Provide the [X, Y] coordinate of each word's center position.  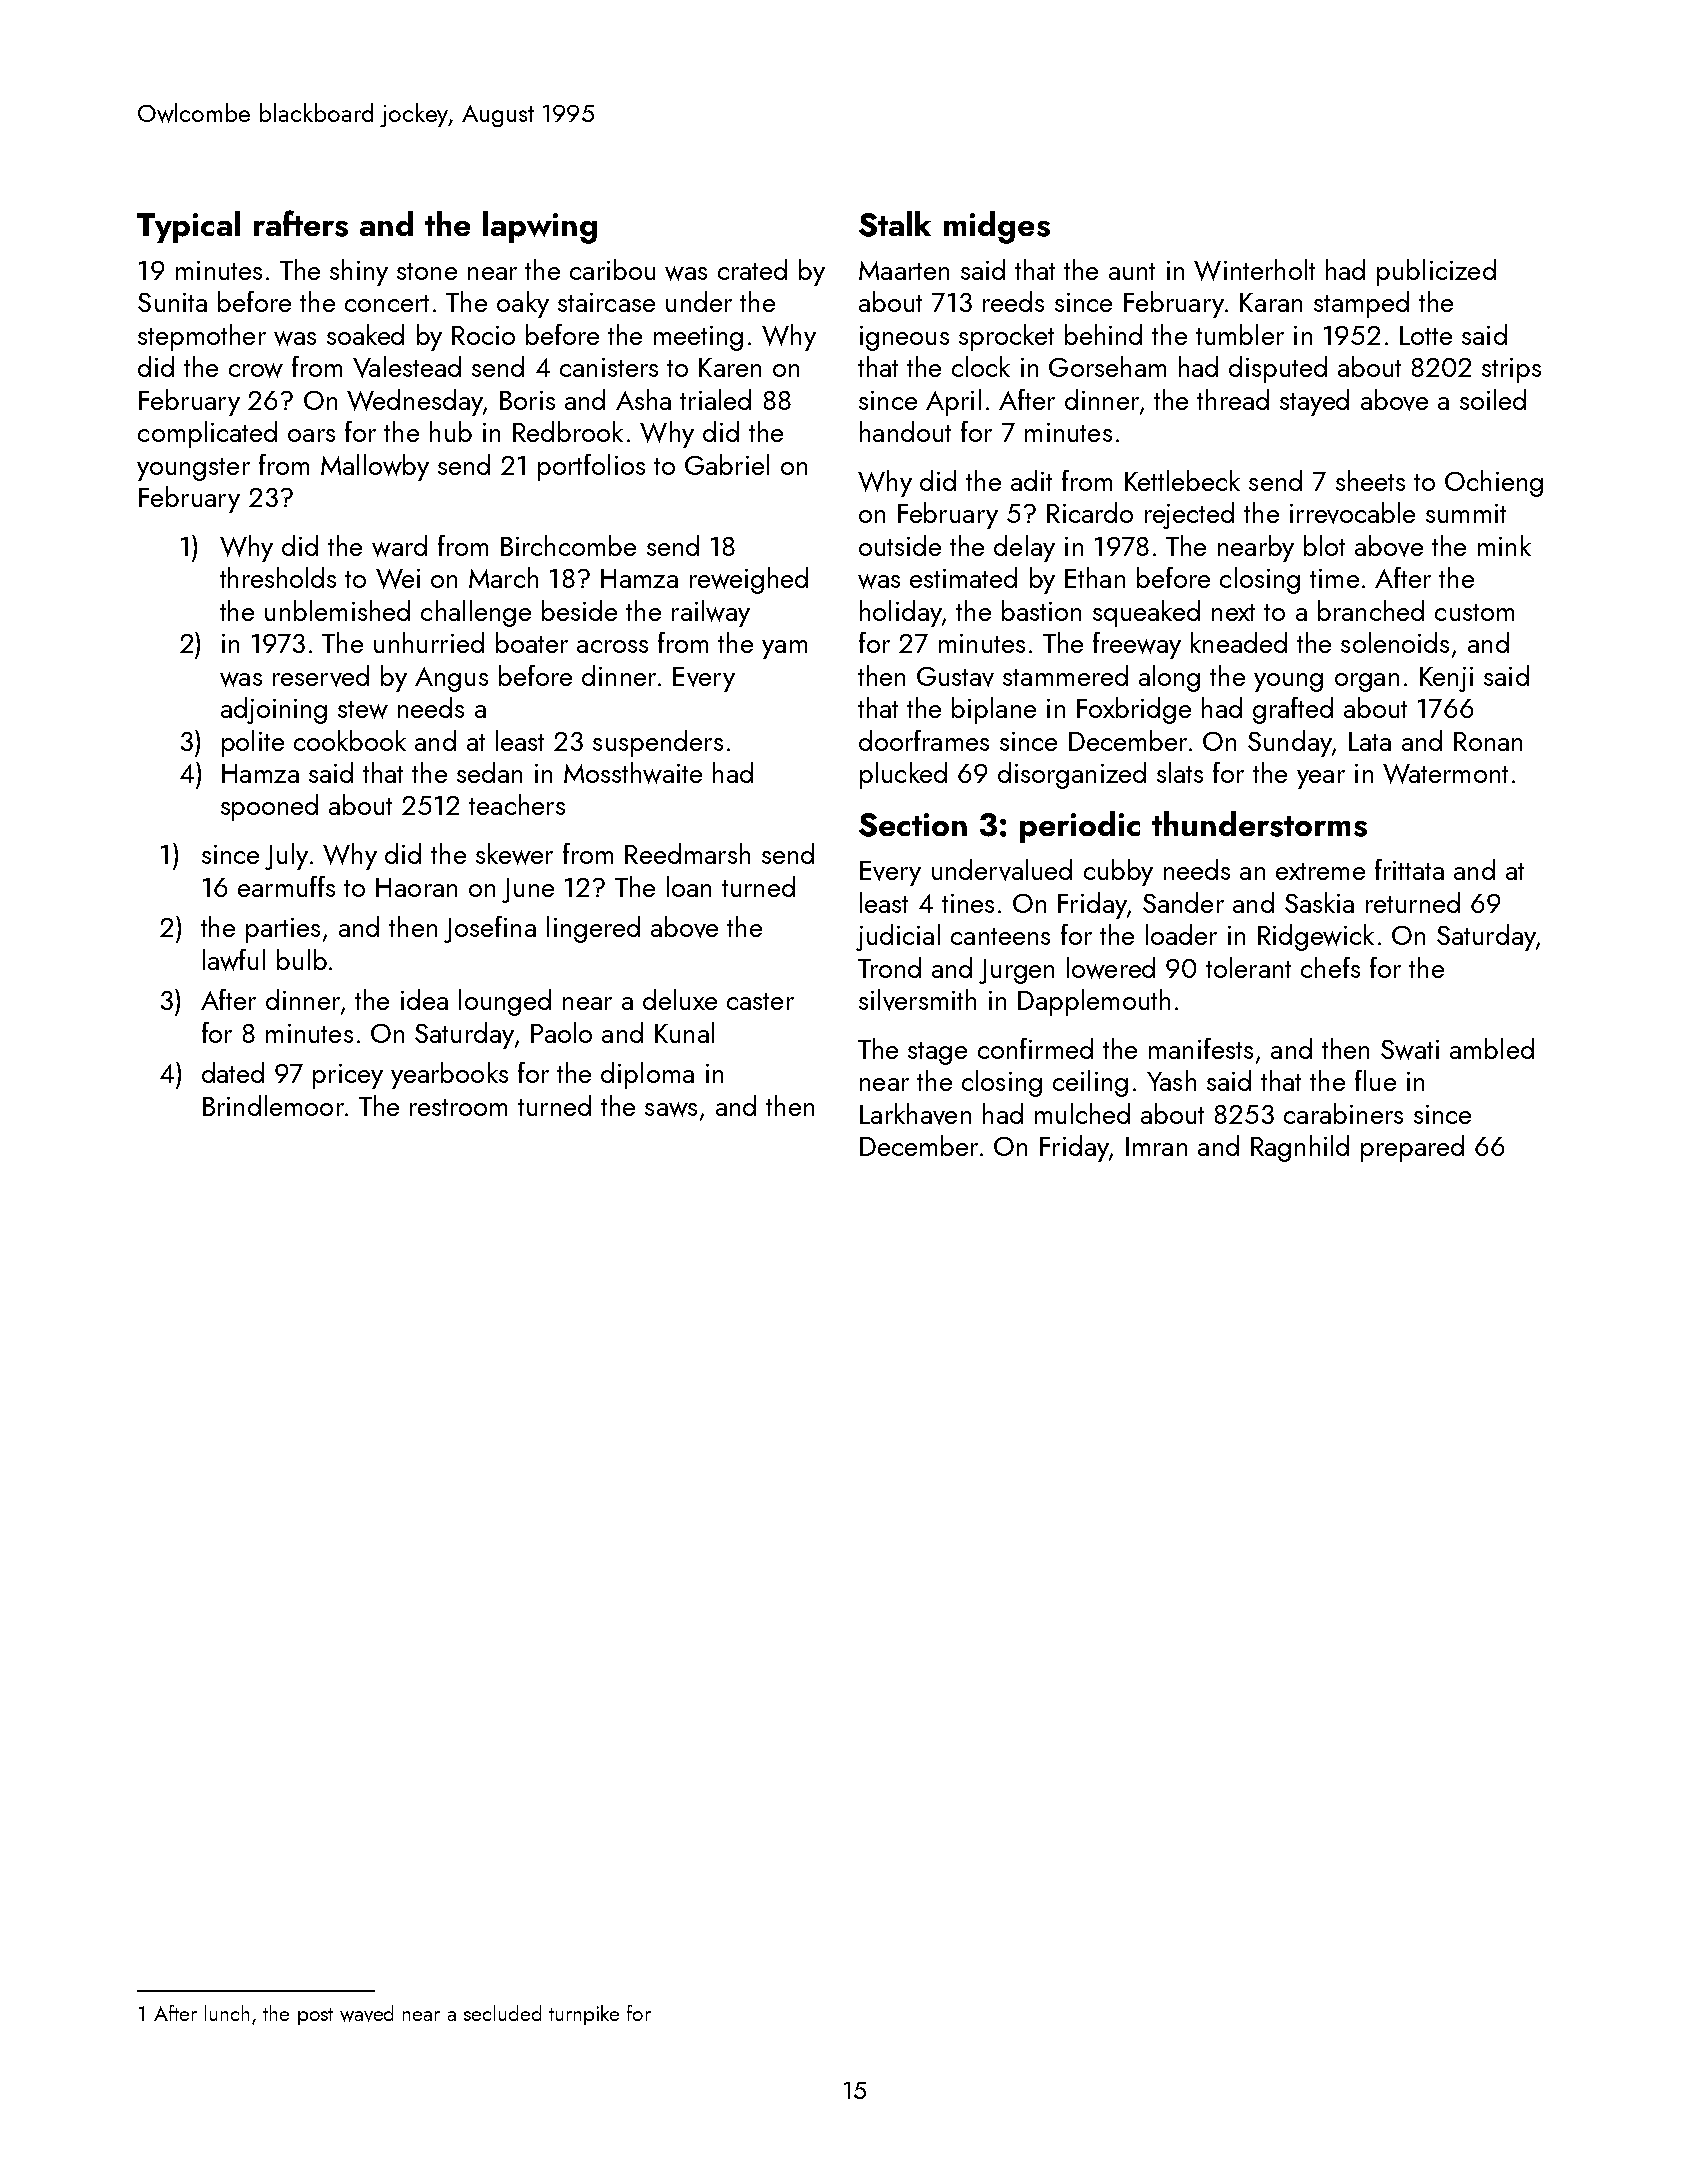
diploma [647, 1075]
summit [1466, 513]
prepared [1412, 1148]
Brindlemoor [273, 1105]
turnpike [584, 2015]
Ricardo [1090, 512]
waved [366, 2013]
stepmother [202, 337]
